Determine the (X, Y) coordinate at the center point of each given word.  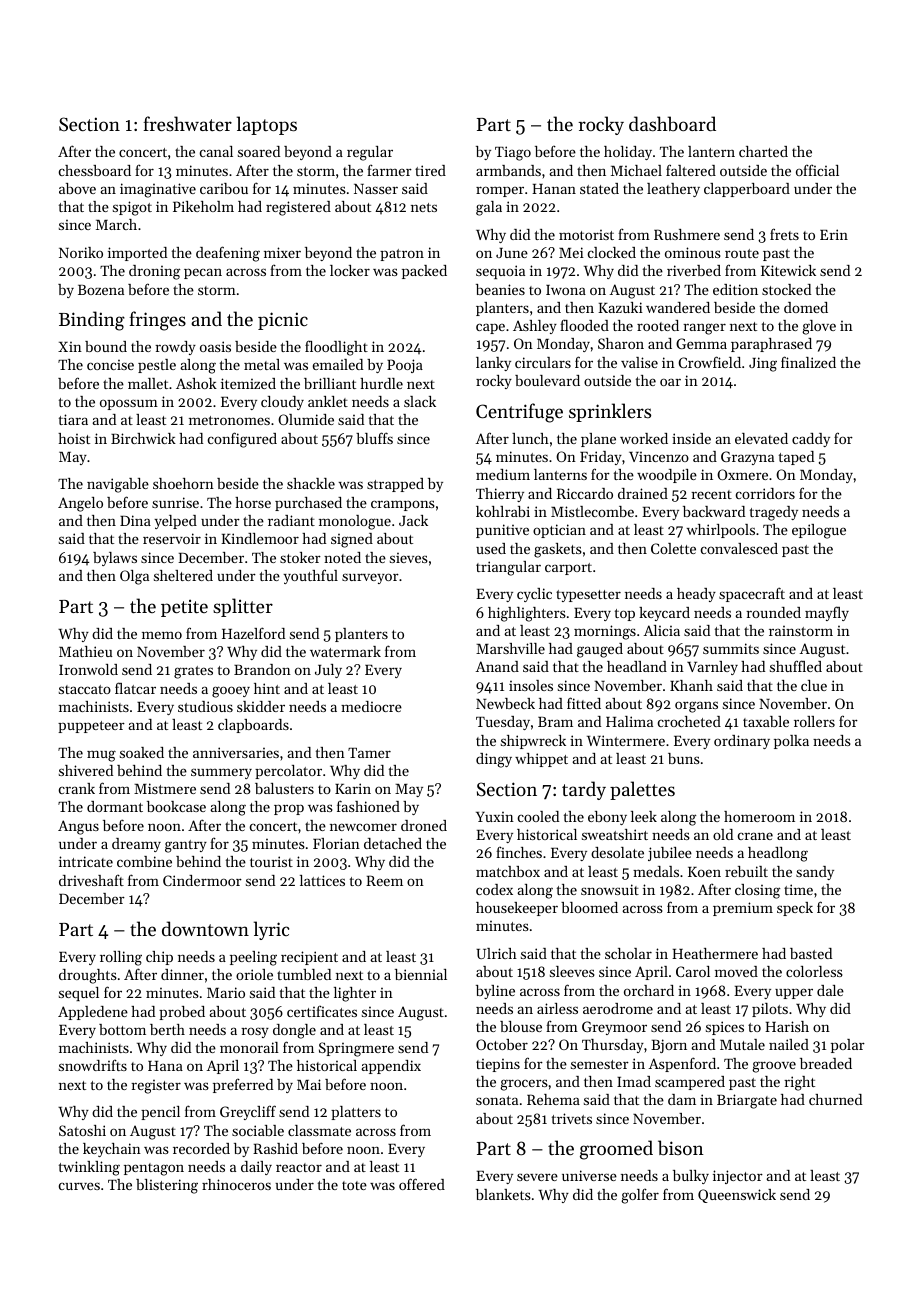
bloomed (589, 907)
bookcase (176, 806)
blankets (503, 1194)
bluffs (374, 438)
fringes (157, 321)
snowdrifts (93, 1065)
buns (684, 758)
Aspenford (682, 1064)
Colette (673, 548)
